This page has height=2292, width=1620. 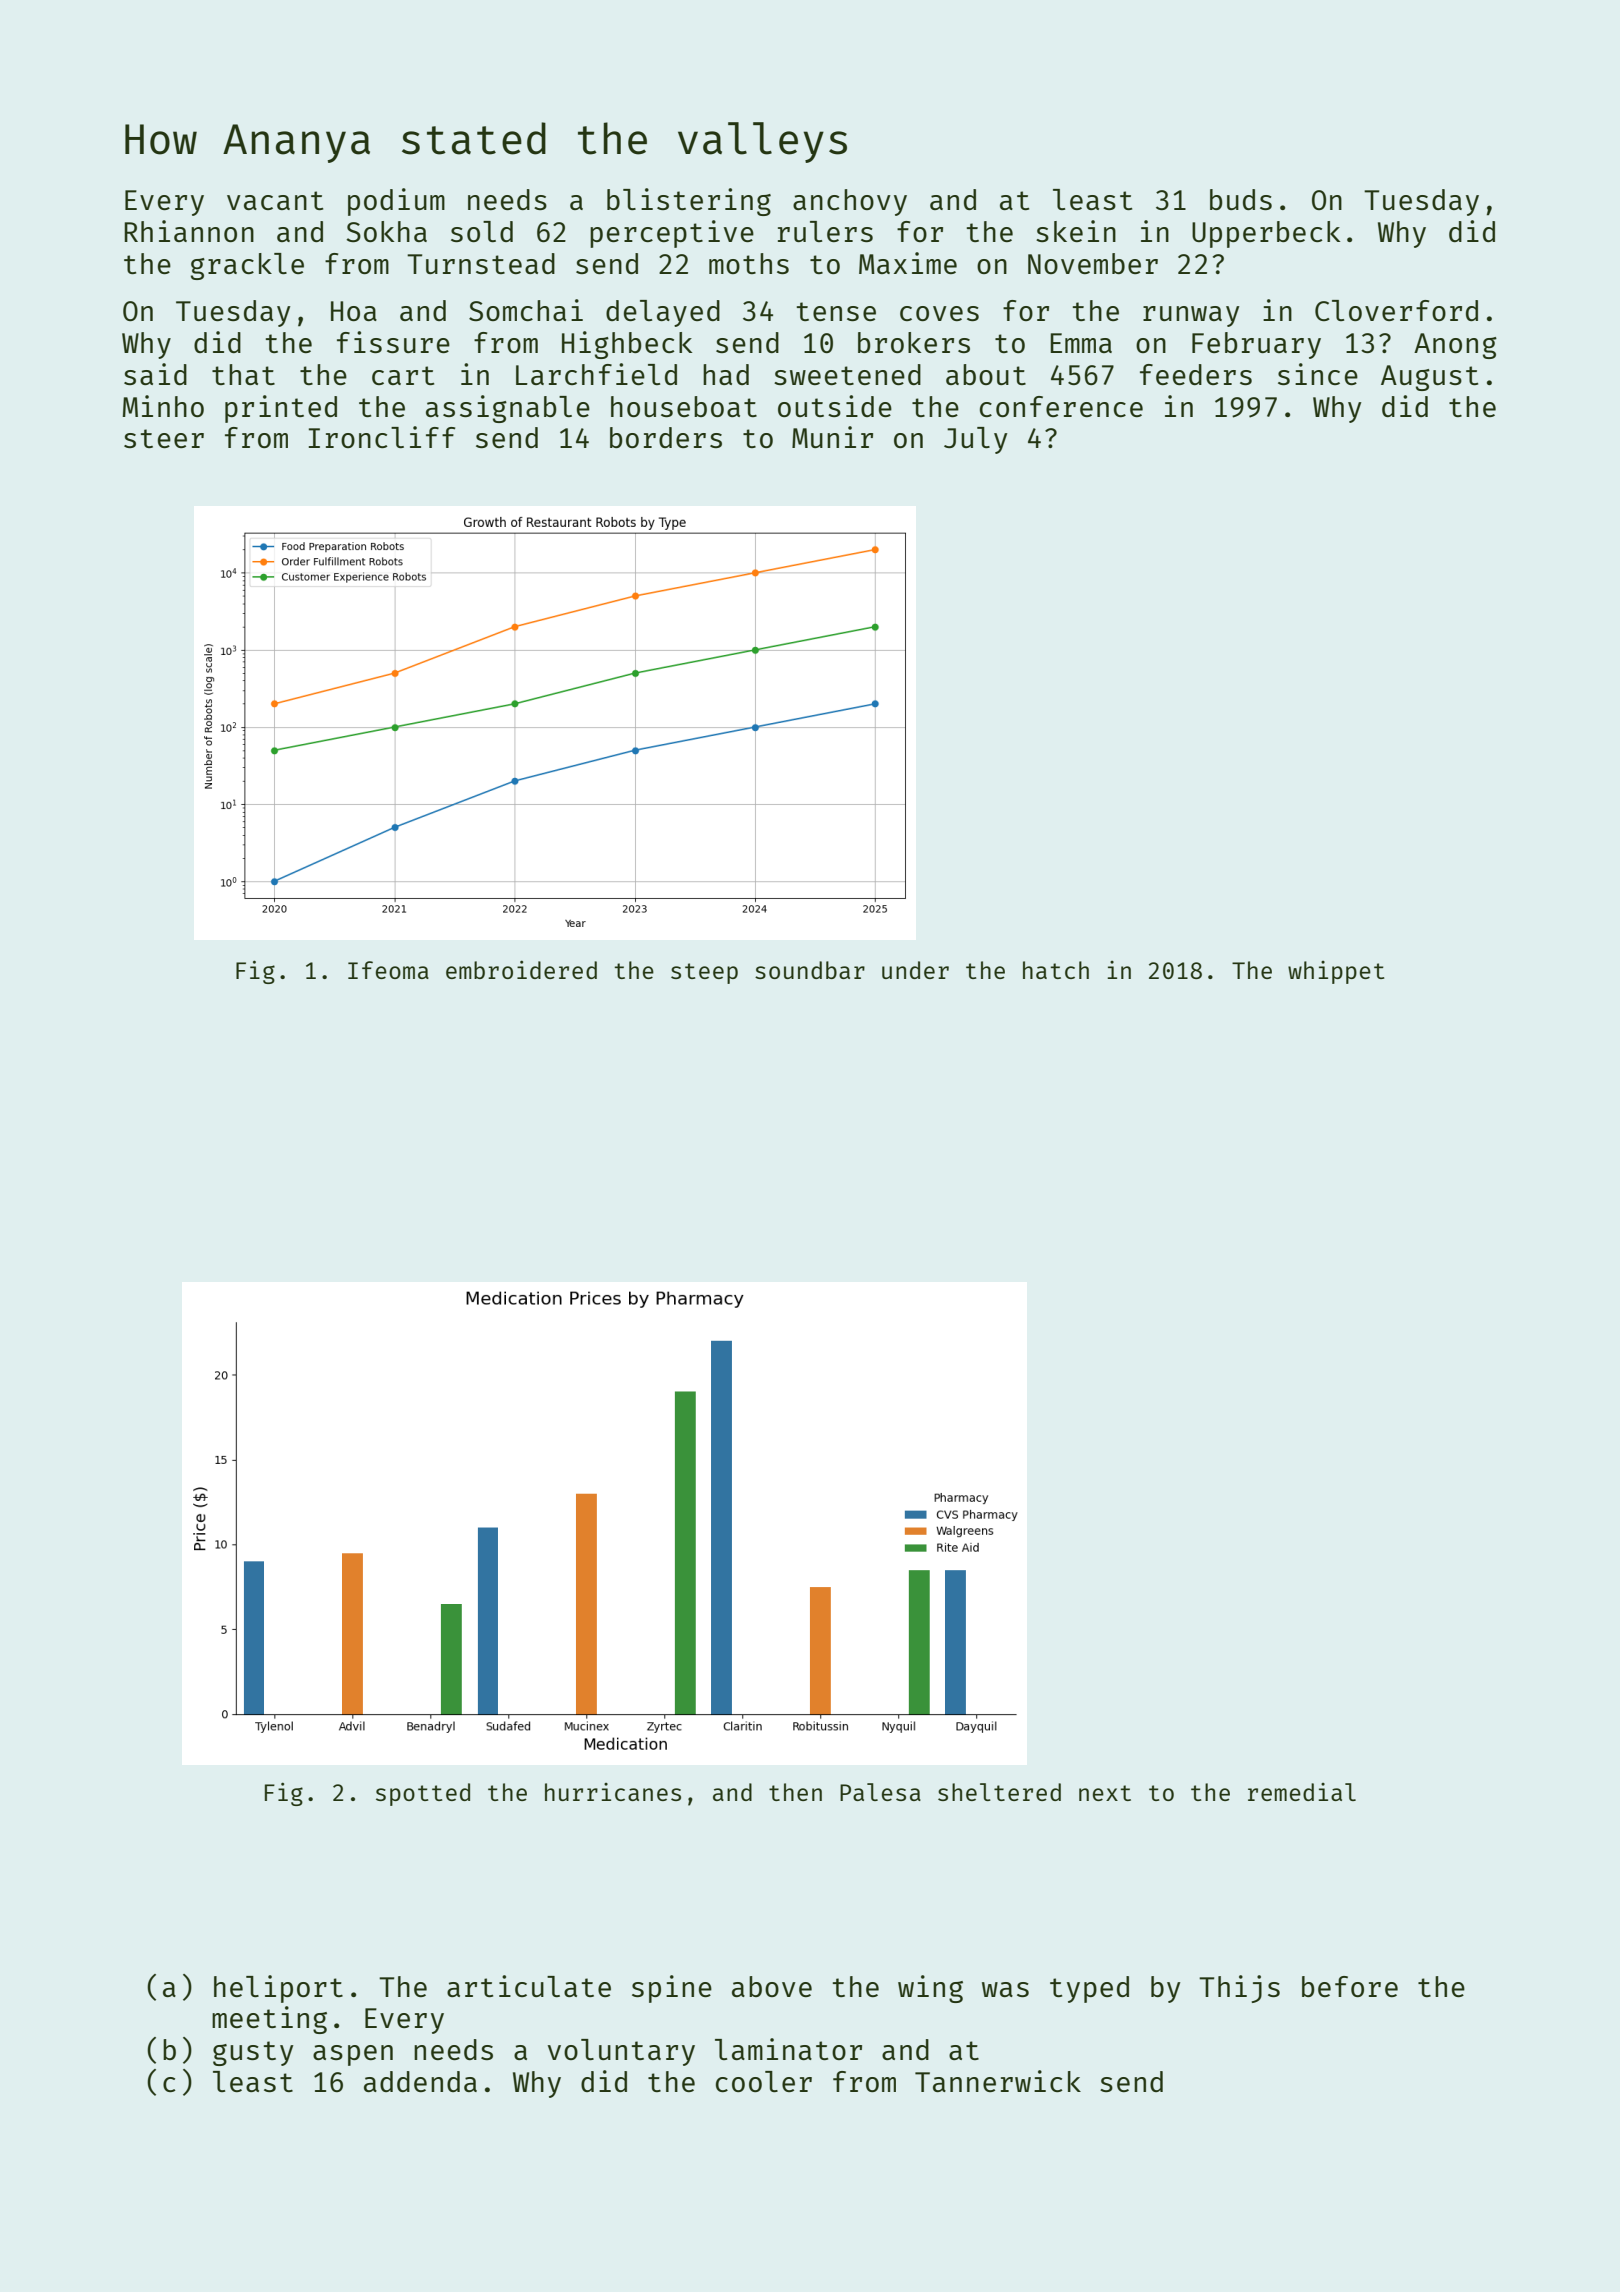 What do you see at coordinates (850, 202) in the page?
I see `anchovy` at bounding box center [850, 202].
